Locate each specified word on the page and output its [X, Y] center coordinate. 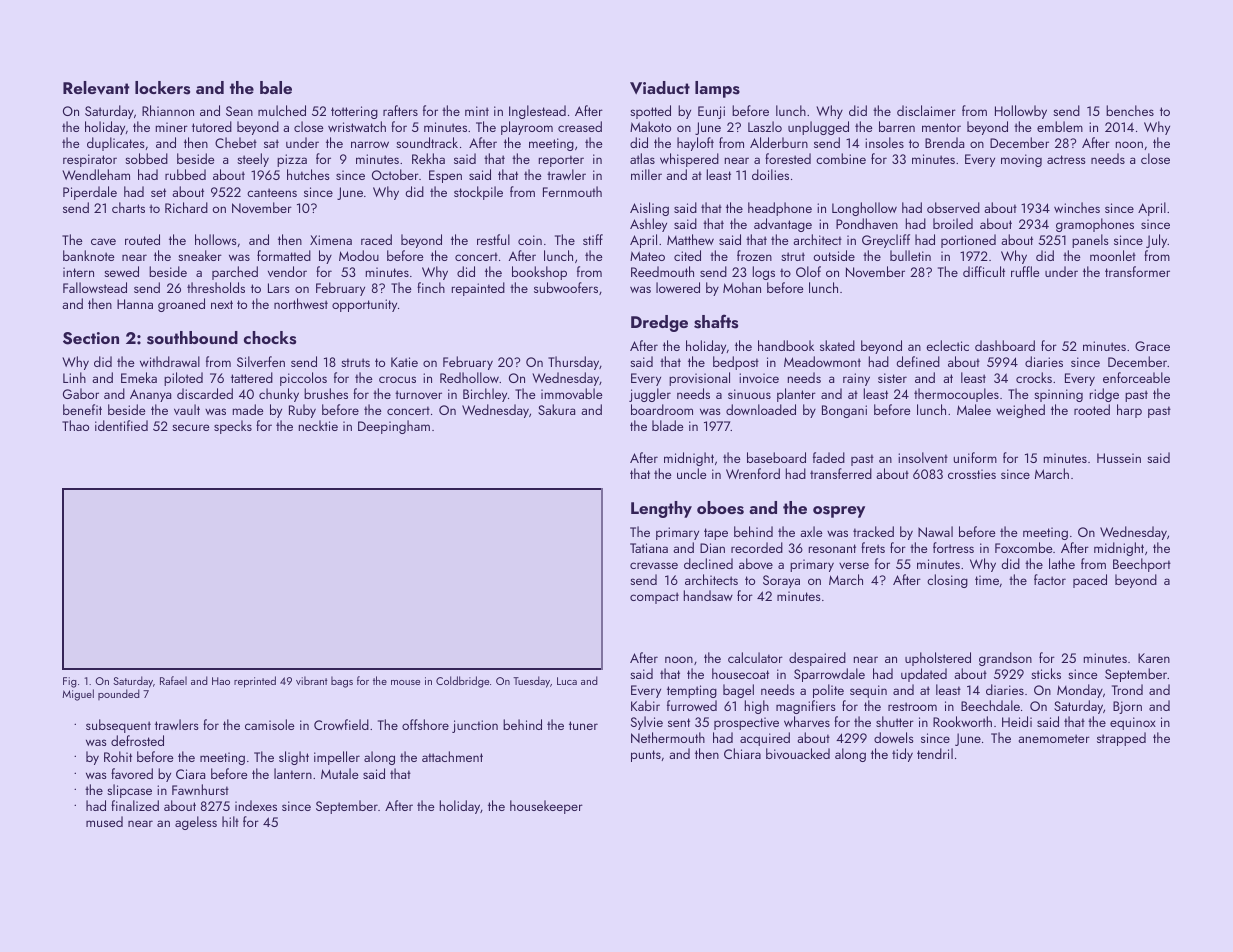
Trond [1127, 689]
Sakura [556, 409]
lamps [717, 89]
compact [654, 598]
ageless [196, 823]
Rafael [173, 680]
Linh [74, 377]
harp [1129, 411]
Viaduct [660, 87]
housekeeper [546, 807]
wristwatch [357, 126]
